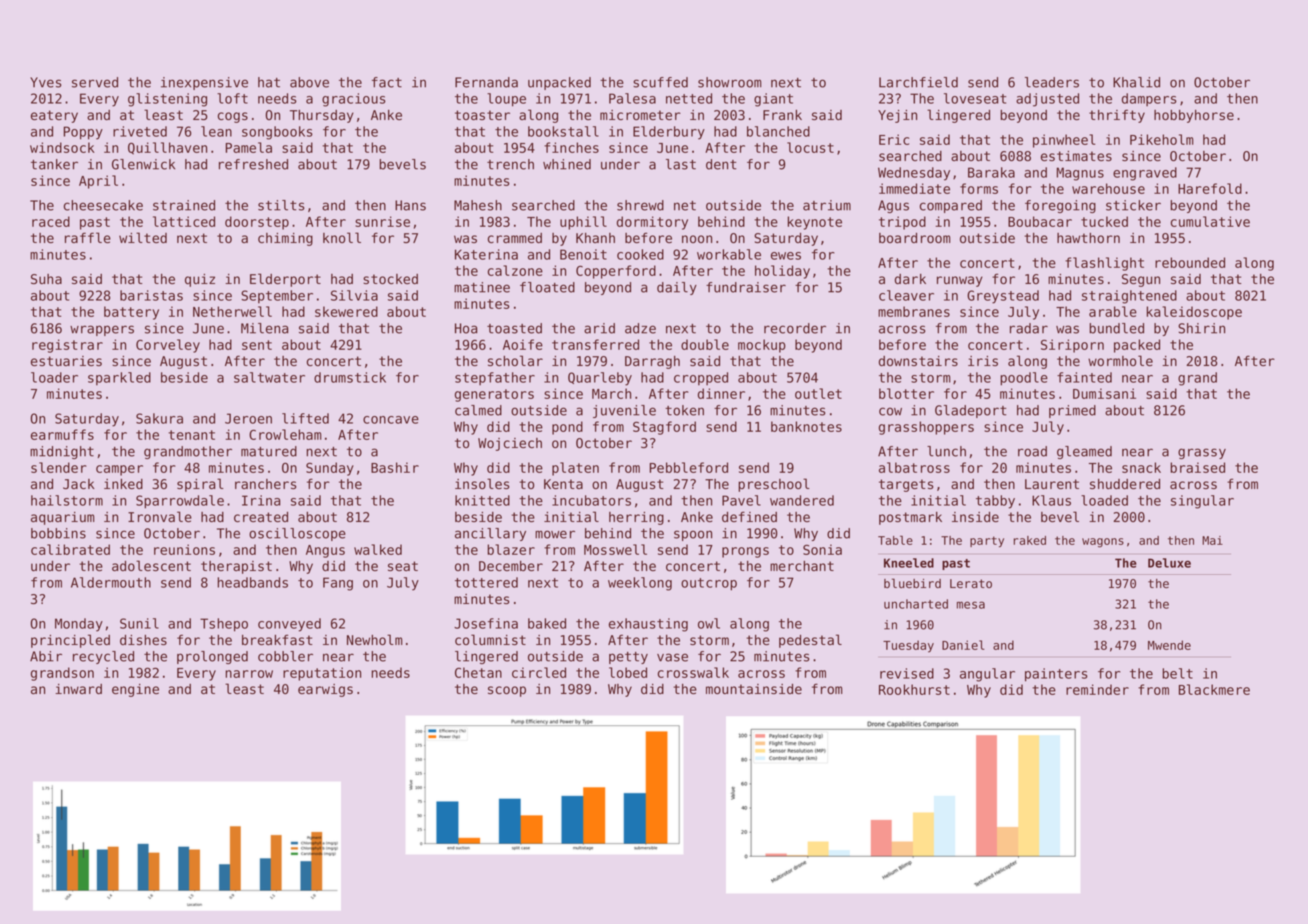 The image size is (1308, 924). What do you see at coordinates (1051, 500) in the screenshot?
I see `Klaus` at bounding box center [1051, 500].
